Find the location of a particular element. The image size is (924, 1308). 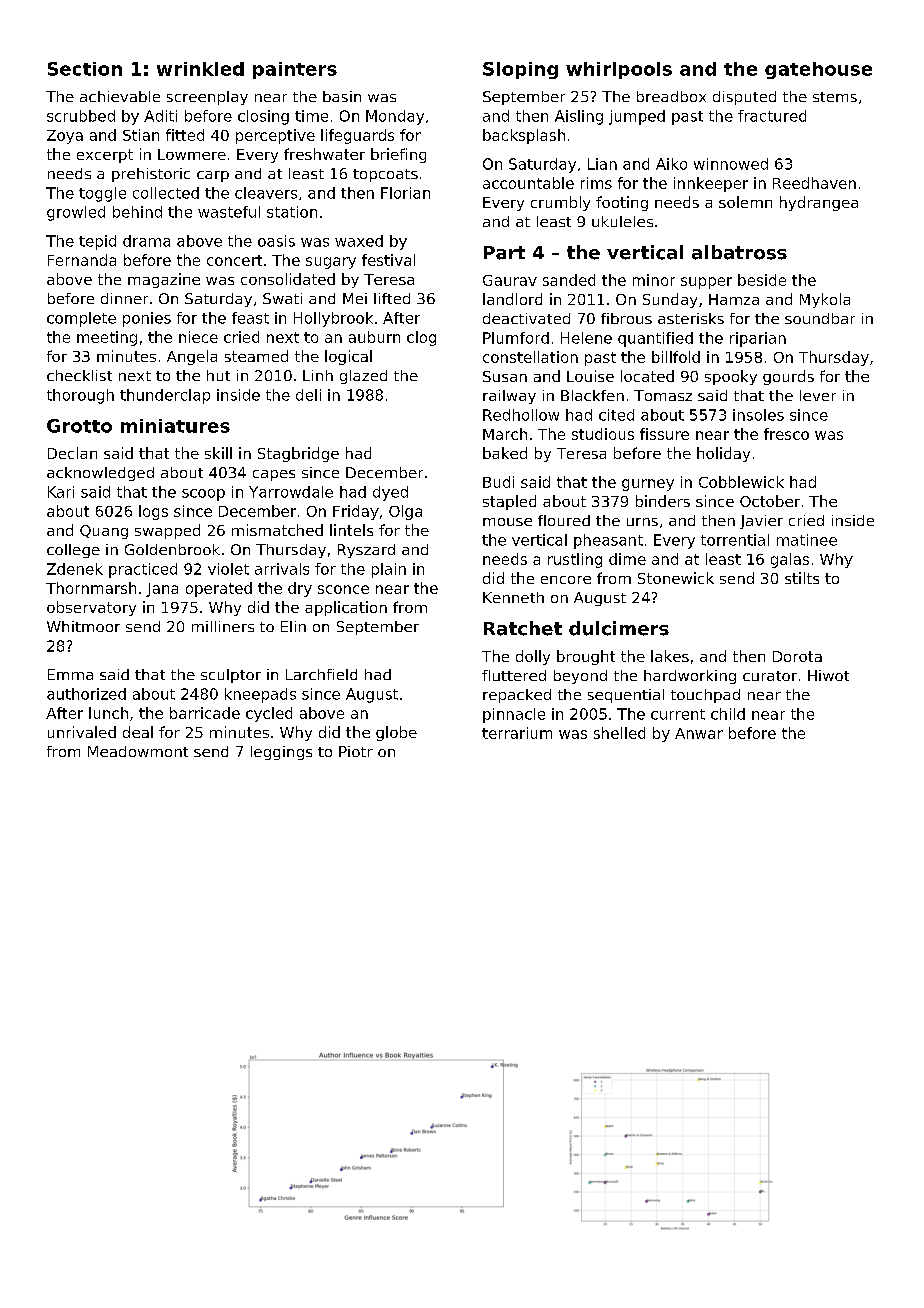

Gaurav is located at coordinates (510, 280).
